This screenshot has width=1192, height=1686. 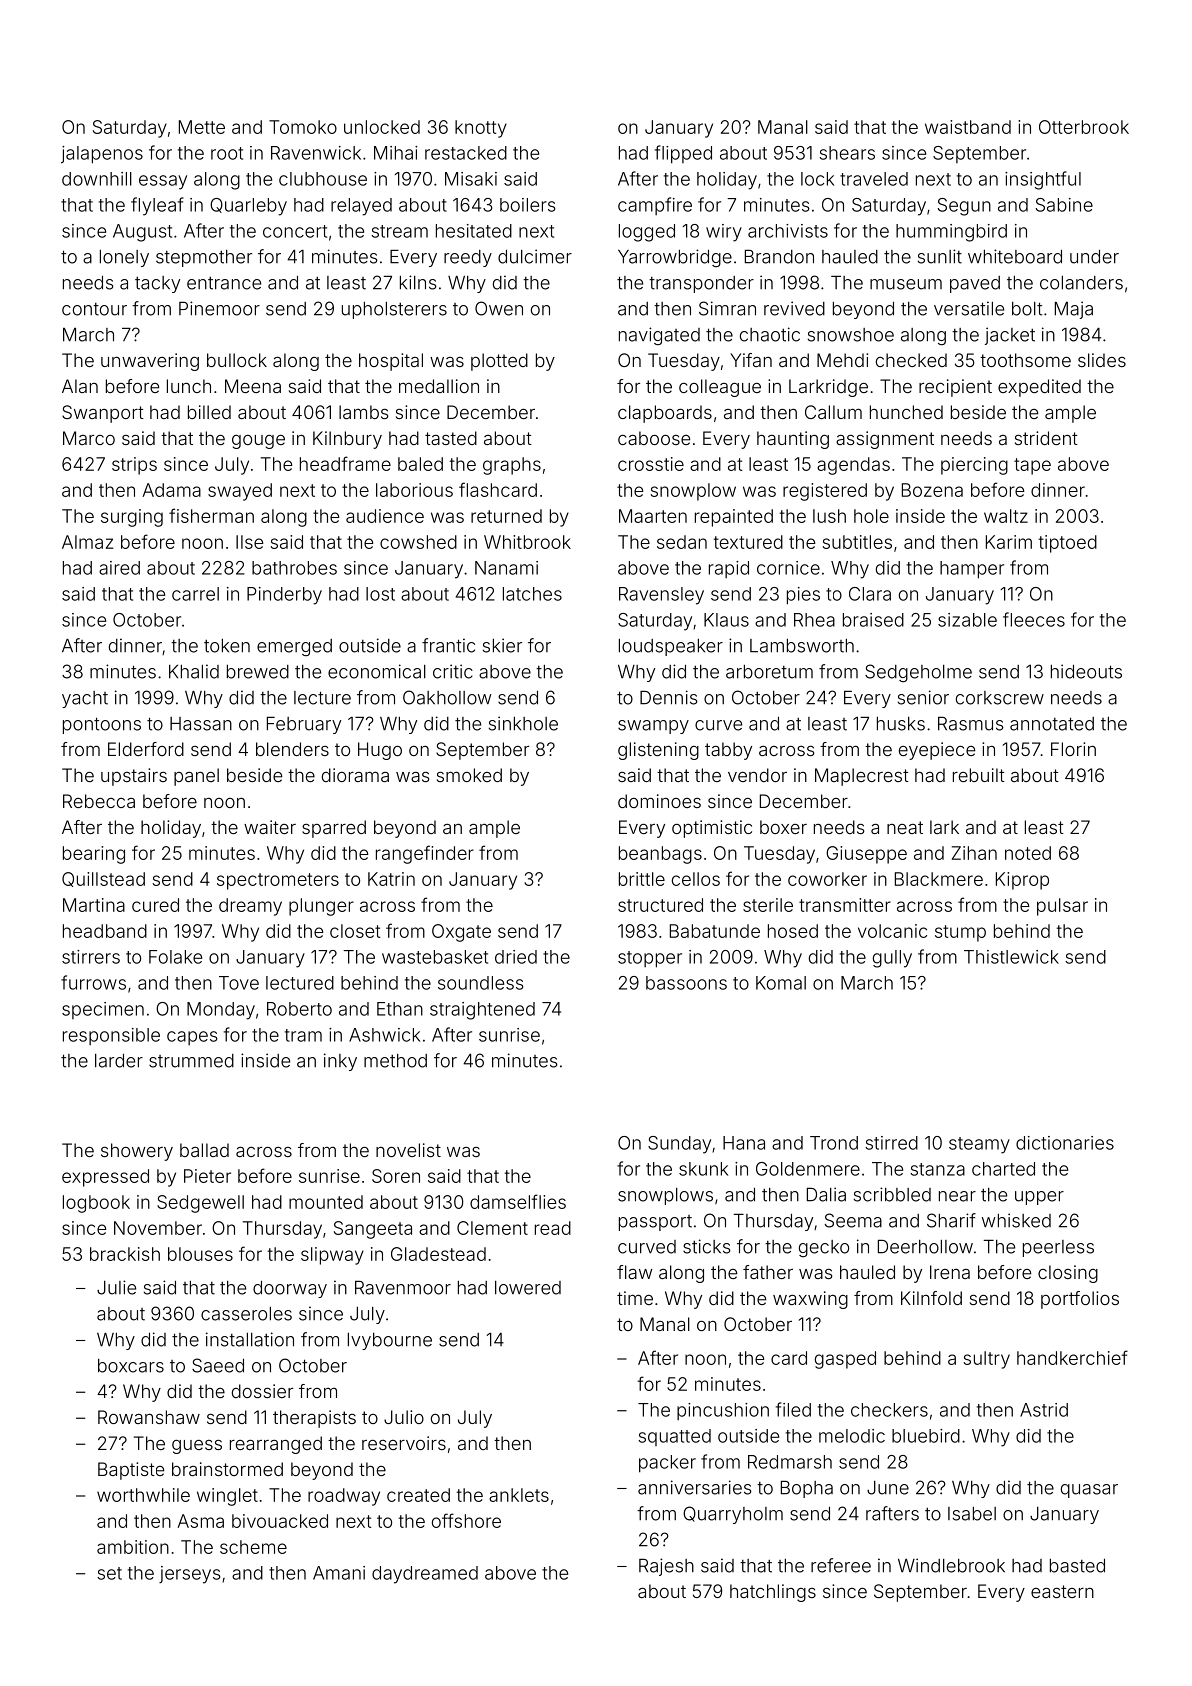 What do you see at coordinates (119, 568) in the screenshot?
I see `aired` at bounding box center [119, 568].
